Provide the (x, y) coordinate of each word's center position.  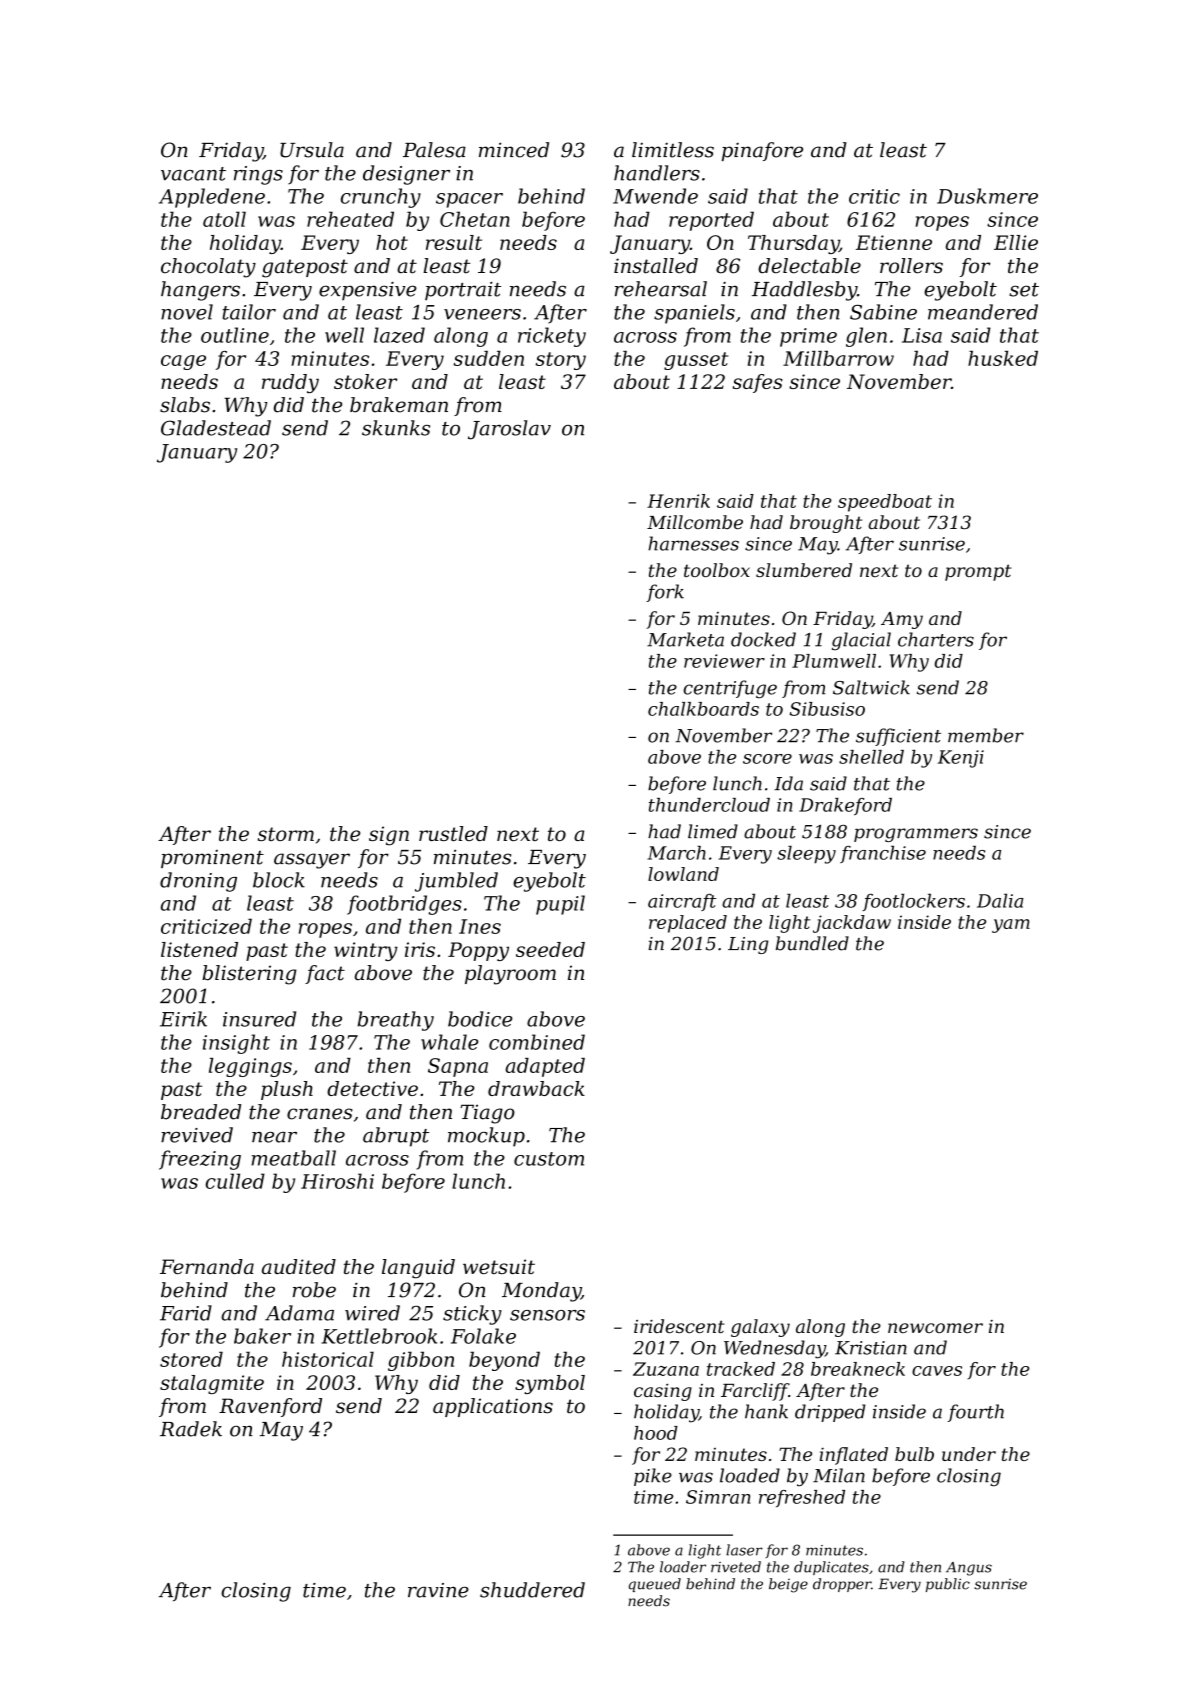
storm (286, 834)
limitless (673, 150)
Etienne (894, 242)
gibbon (421, 1361)
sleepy (806, 855)
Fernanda (207, 1266)
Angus (969, 1569)
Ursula (312, 150)
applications (493, 1407)
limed (713, 831)
